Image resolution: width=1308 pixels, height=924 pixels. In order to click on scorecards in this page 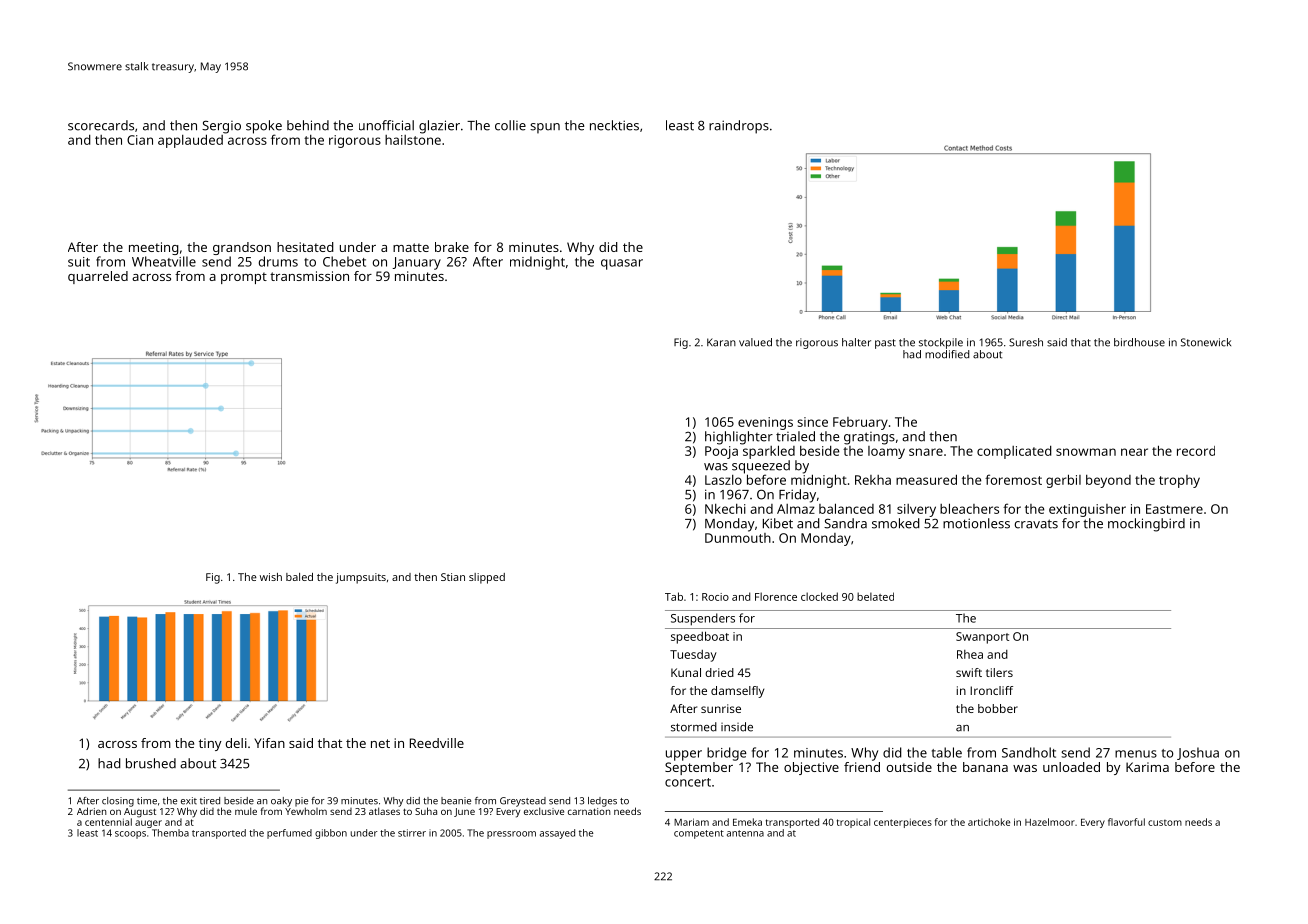, I will do `click(101, 125)`.
